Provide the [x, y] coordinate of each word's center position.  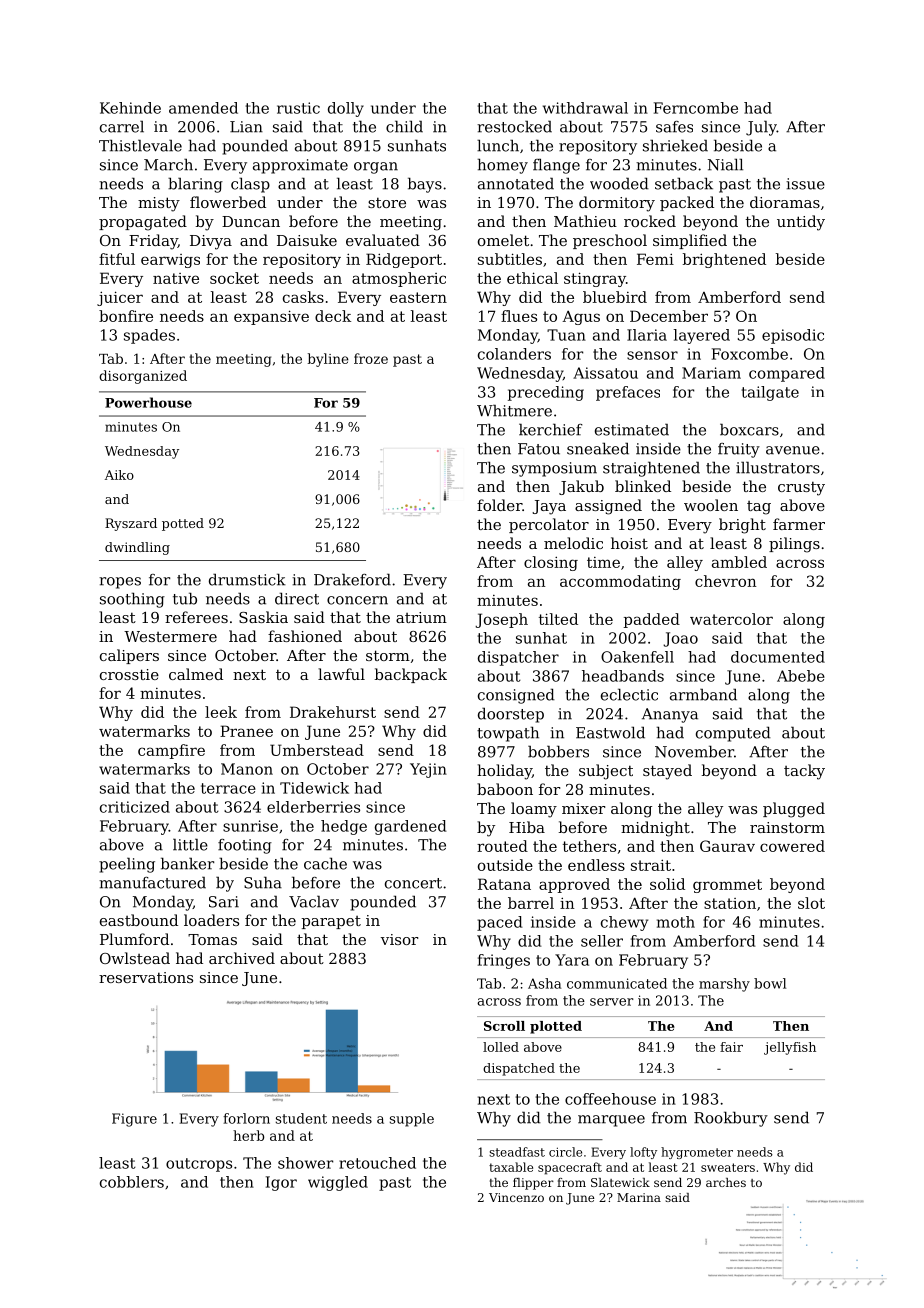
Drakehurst [333, 712]
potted [183, 524]
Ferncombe [696, 108]
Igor [281, 1183]
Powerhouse [148, 402]
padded [652, 620]
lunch [498, 145]
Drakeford [352, 579]
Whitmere [514, 410]
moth [676, 922]
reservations [146, 977]
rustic [298, 108]
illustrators [778, 467]
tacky [804, 772]
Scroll [504, 1026]
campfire [171, 751]
